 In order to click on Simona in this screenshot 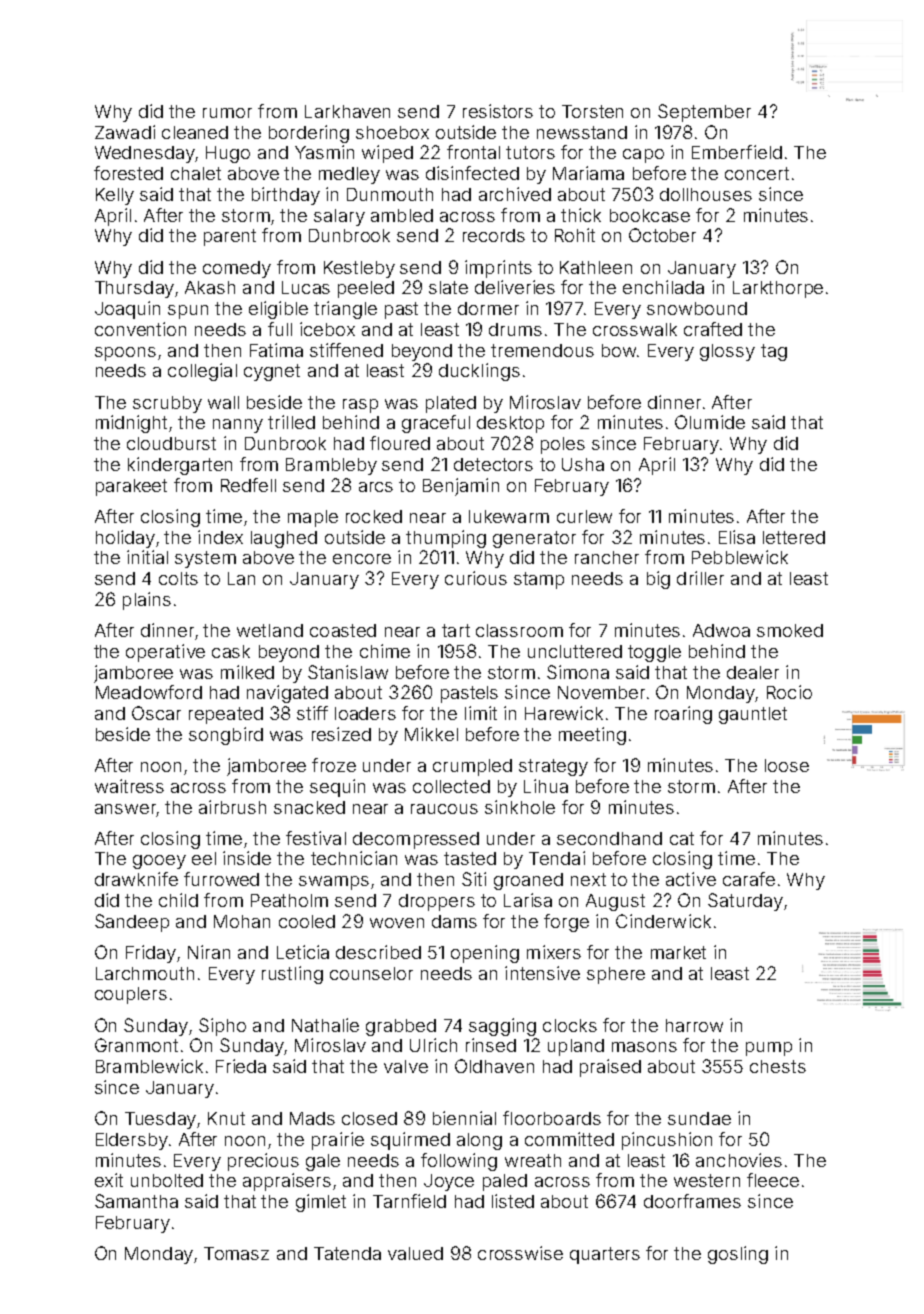, I will do `click(578, 672)`.
